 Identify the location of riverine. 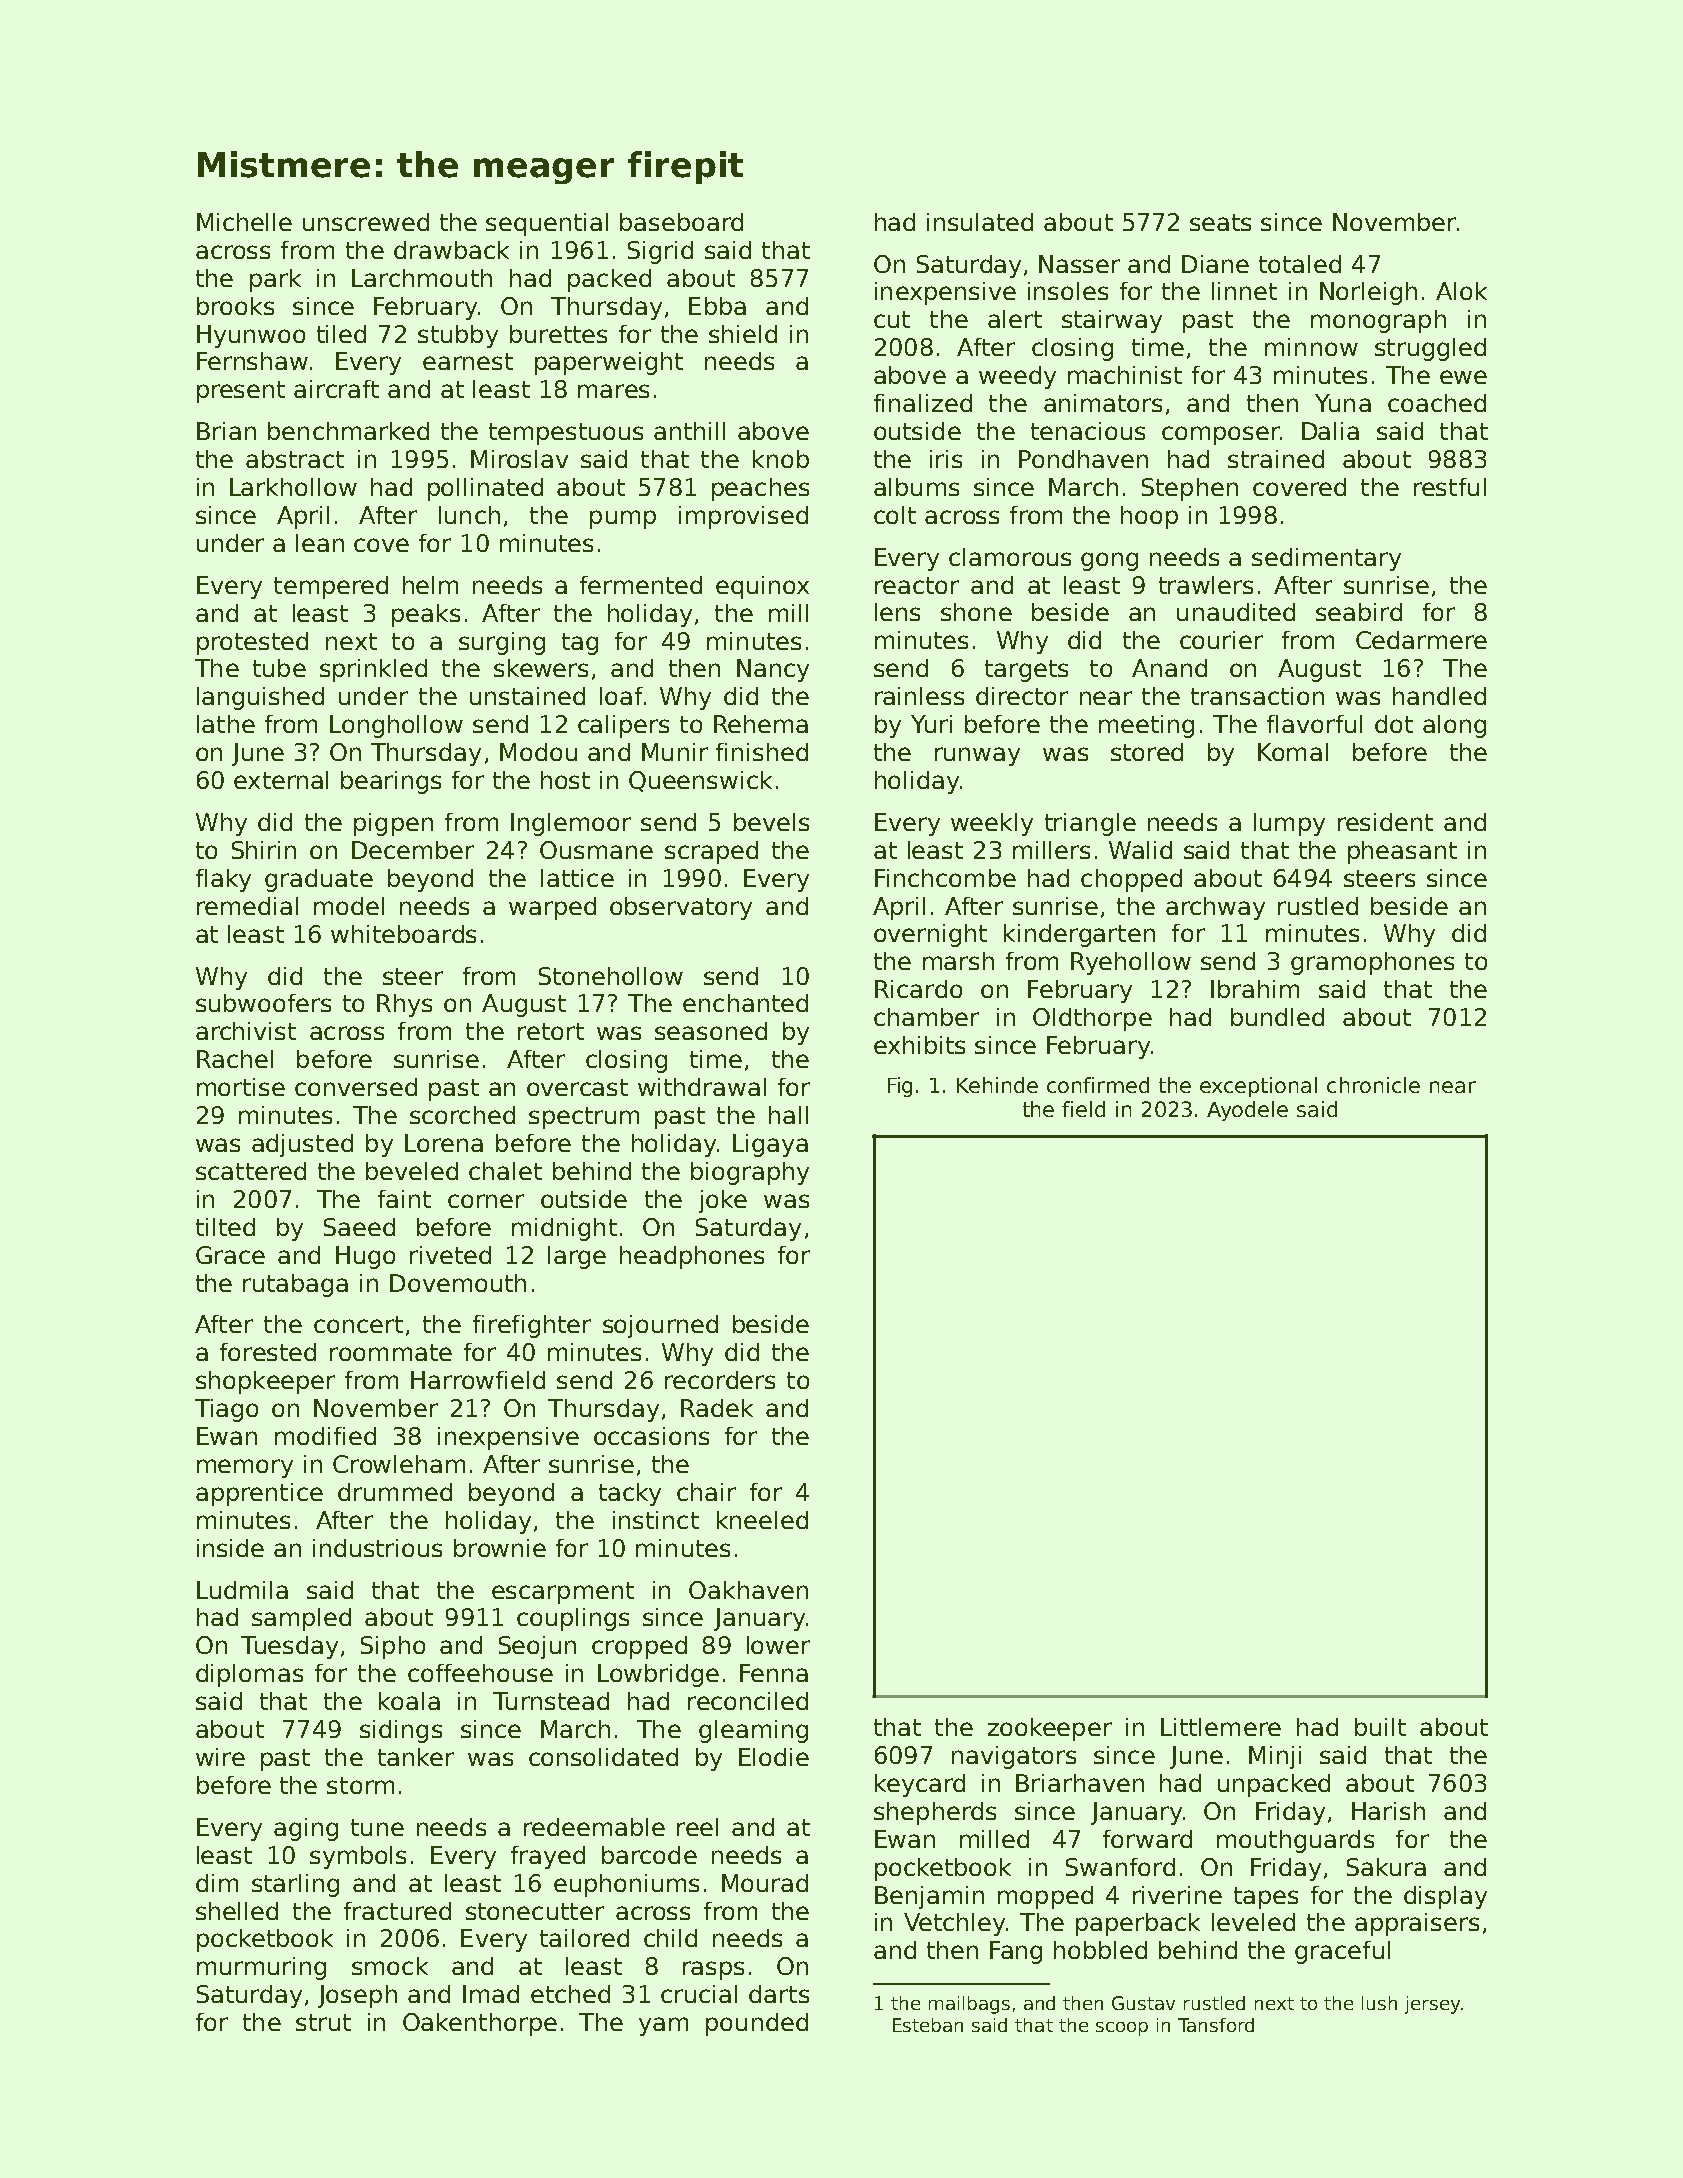
(1177, 1895).
